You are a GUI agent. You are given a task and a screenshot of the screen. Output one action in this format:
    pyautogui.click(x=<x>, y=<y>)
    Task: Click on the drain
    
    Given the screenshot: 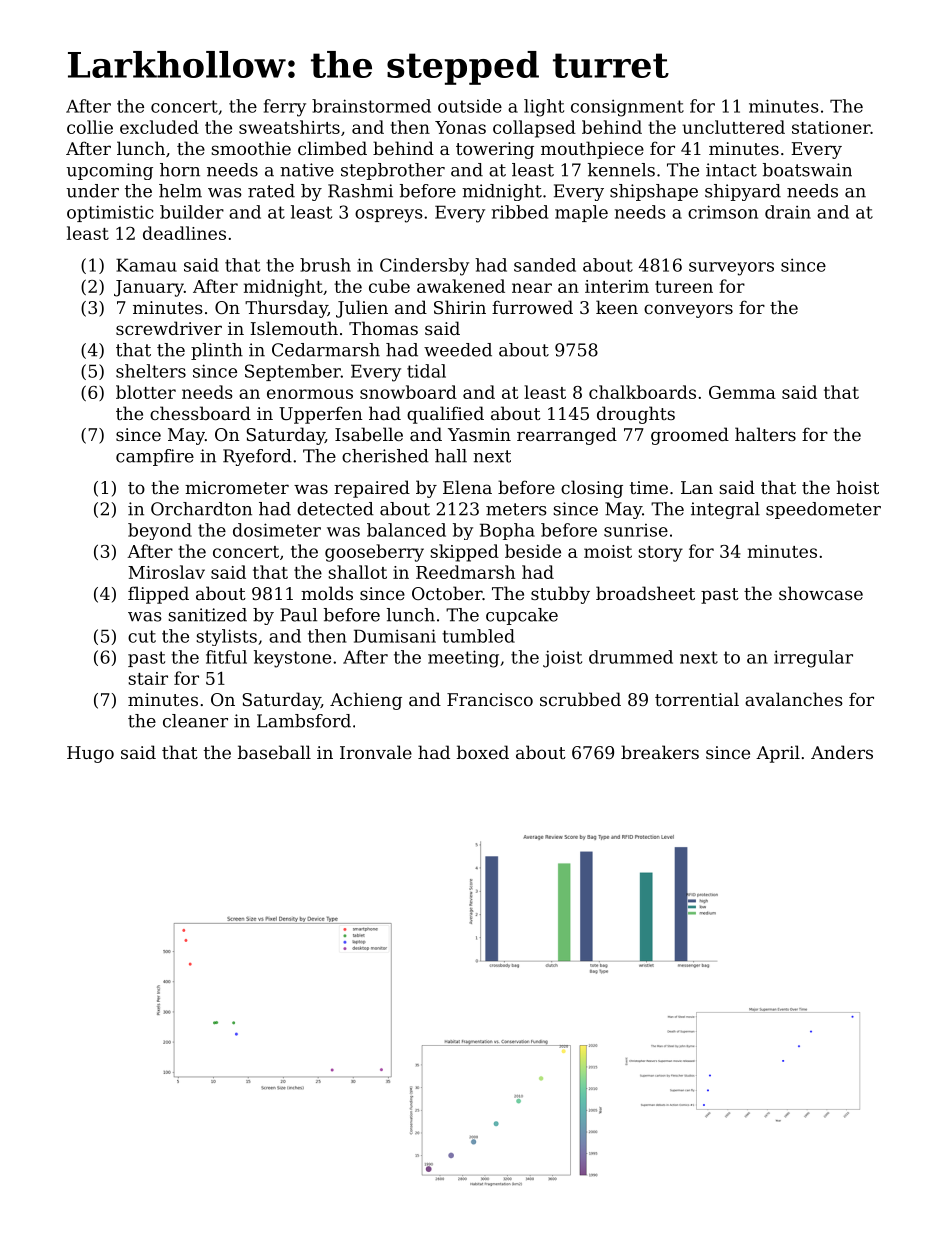 What is the action you would take?
    pyautogui.click(x=788, y=212)
